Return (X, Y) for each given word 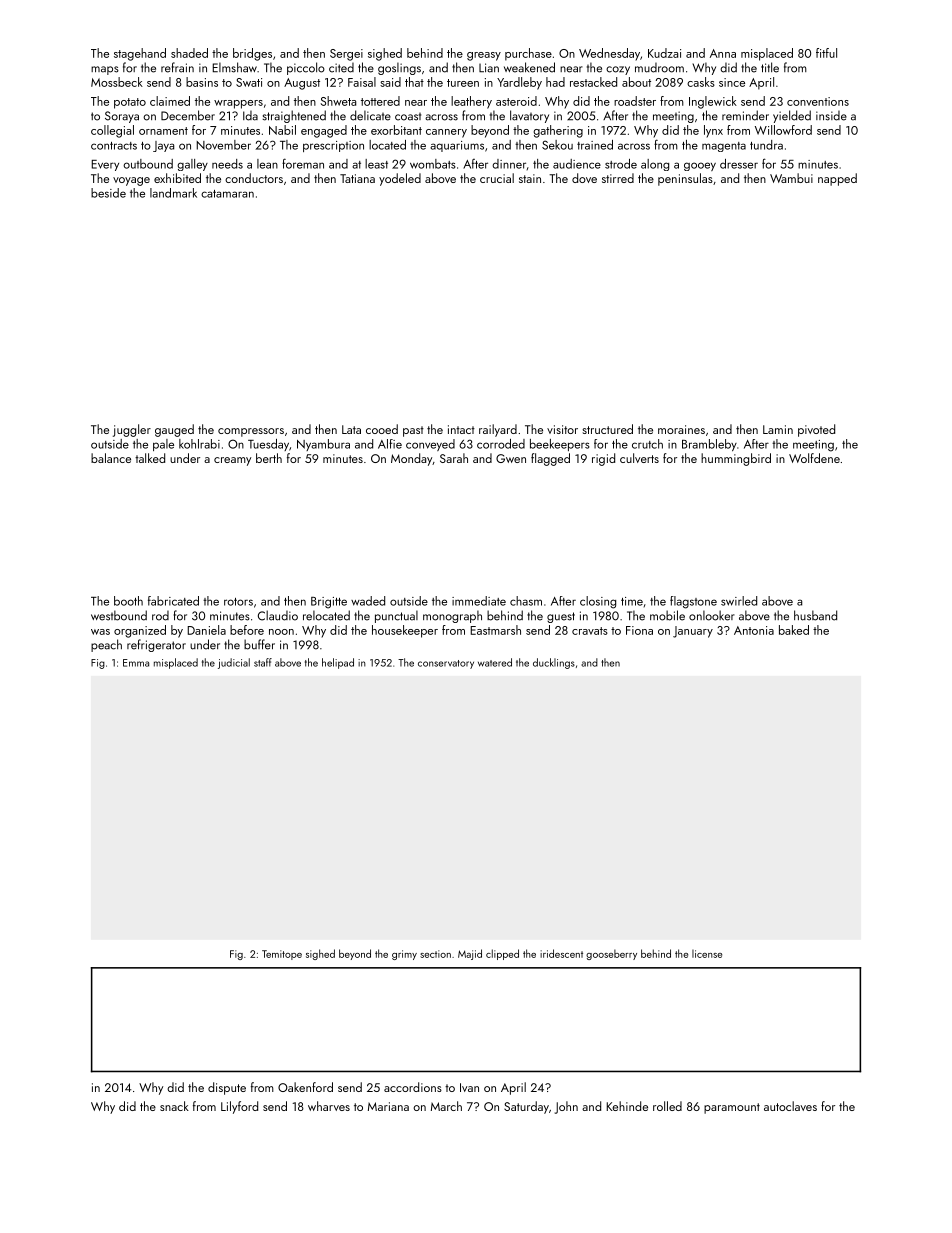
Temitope (282, 955)
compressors (251, 432)
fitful (826, 53)
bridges (252, 54)
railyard (498, 430)
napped (837, 179)
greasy (484, 56)
